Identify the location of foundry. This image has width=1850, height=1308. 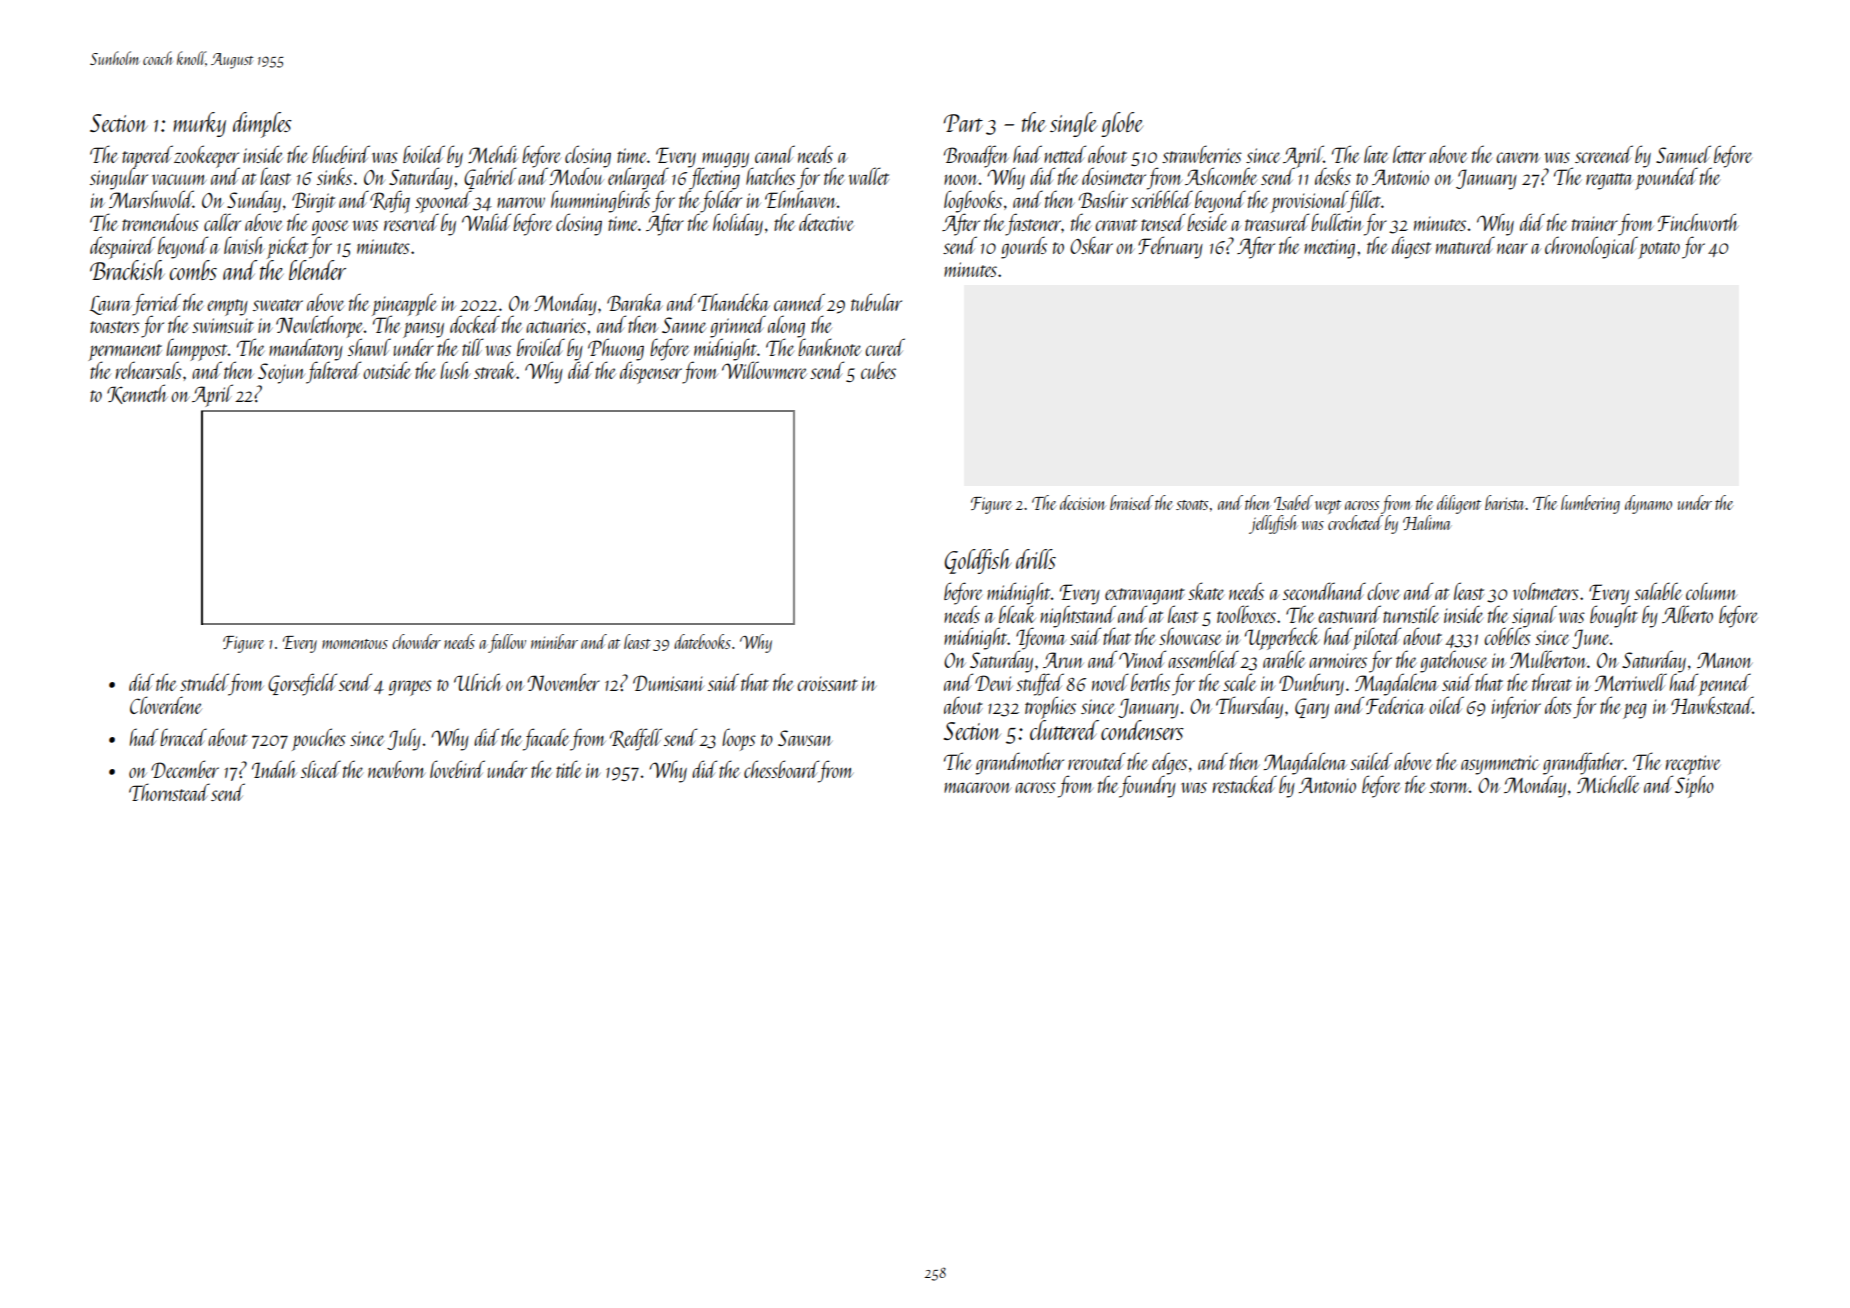
(1147, 786).
